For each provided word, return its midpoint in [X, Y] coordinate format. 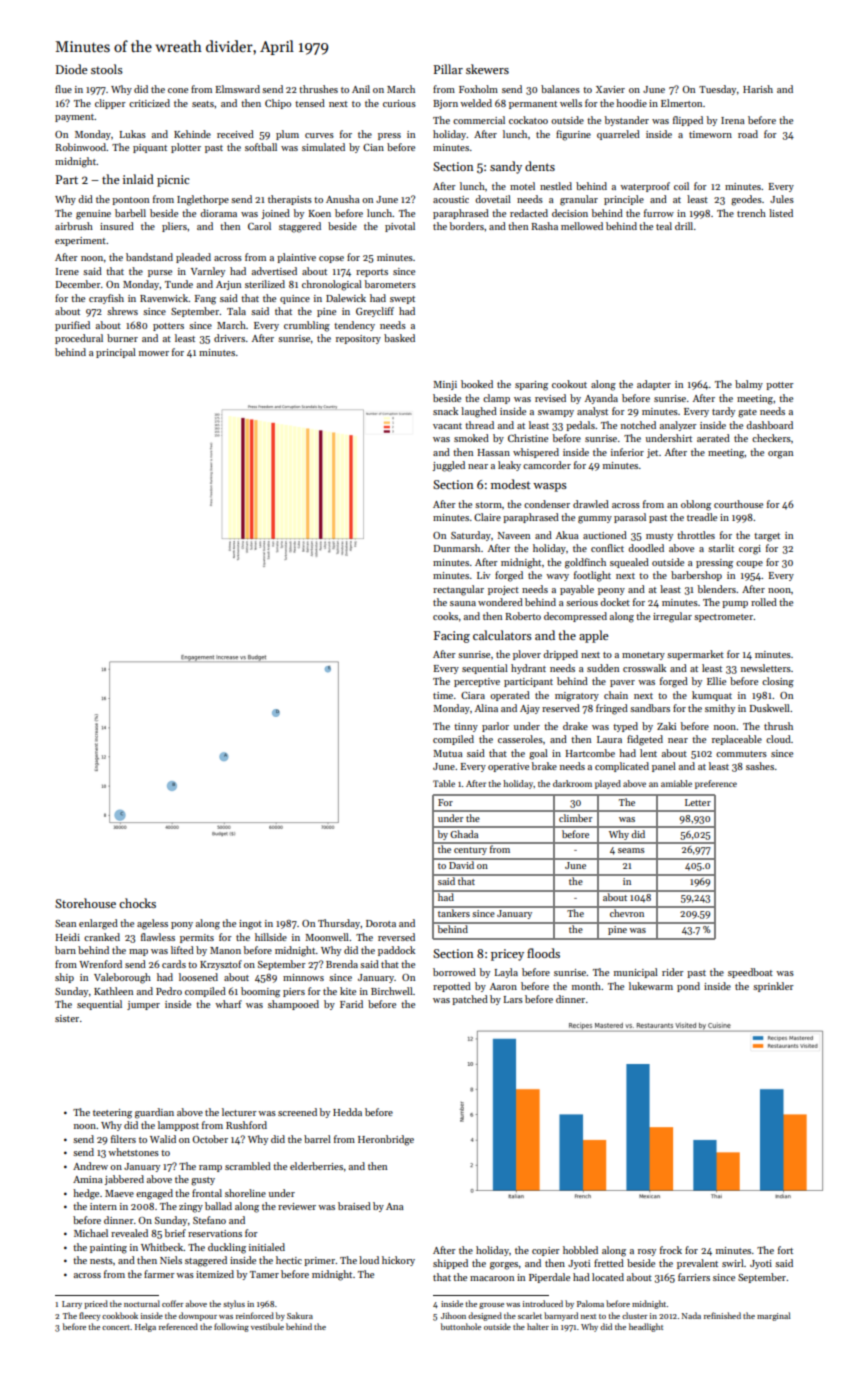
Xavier [610, 89]
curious [399, 103]
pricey [507, 955]
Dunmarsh [457, 548]
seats [203, 104]
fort [785, 1250]
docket [615, 602]
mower [154, 353]
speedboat [750, 973]
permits [197, 938]
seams [631, 850]
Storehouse [85, 903]
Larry [72, 1305]
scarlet [530, 1315]
